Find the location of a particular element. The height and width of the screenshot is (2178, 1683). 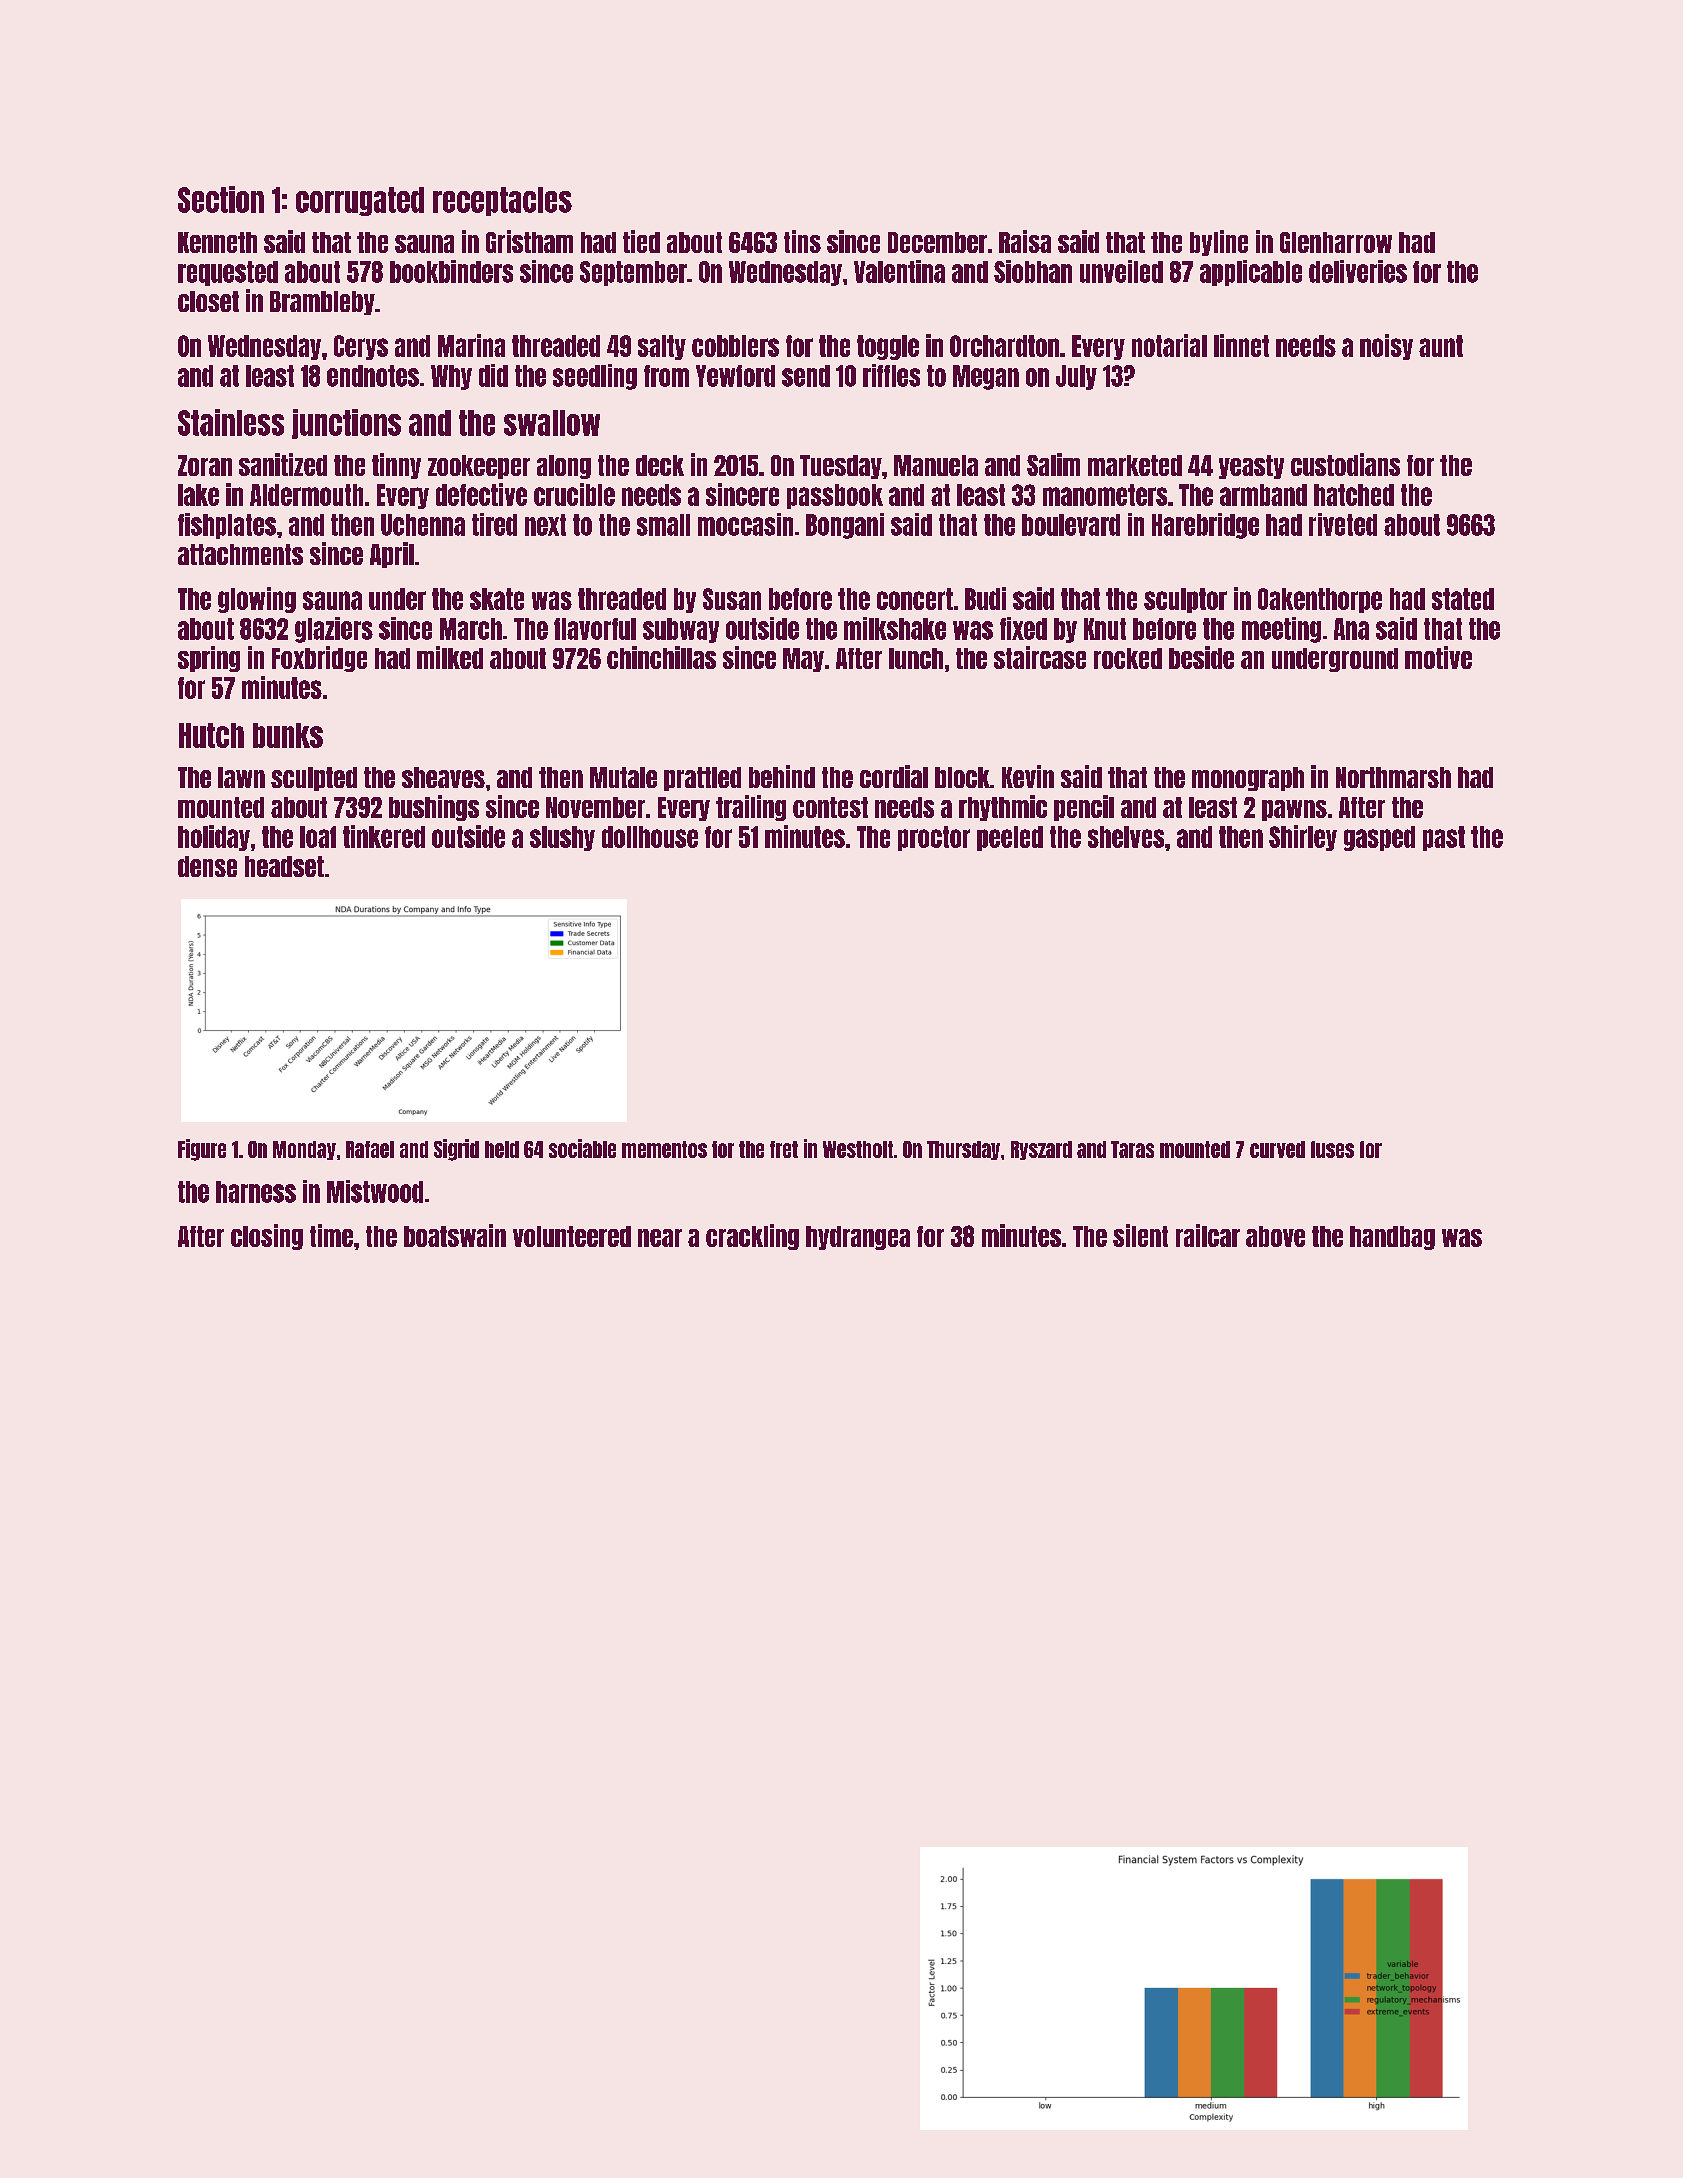

Glenharrow is located at coordinates (1336, 242).
